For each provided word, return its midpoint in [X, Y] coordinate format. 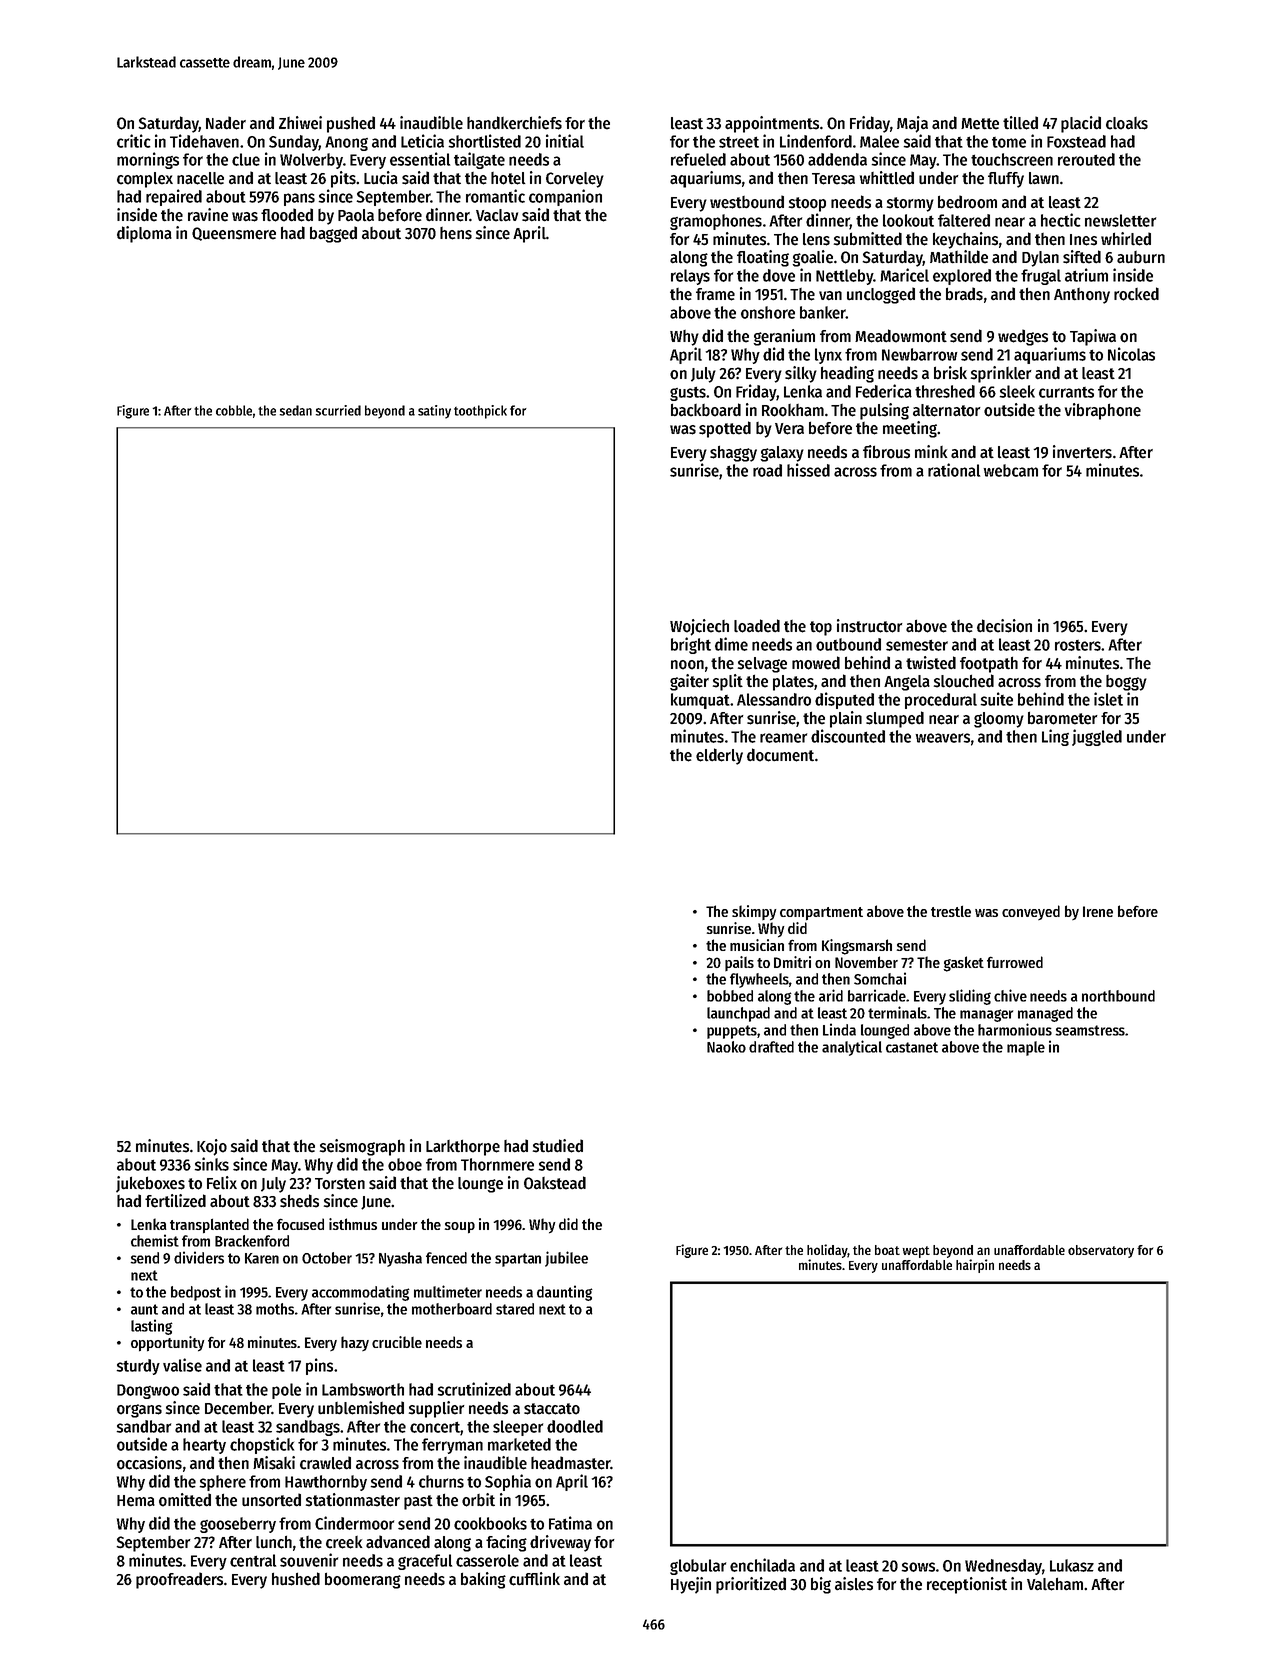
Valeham [1055, 1584]
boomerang [363, 1580]
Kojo [212, 1147]
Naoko [726, 1047]
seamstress [1090, 1030]
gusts [688, 393]
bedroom [967, 202]
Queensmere [234, 234]
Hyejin [691, 1585]
